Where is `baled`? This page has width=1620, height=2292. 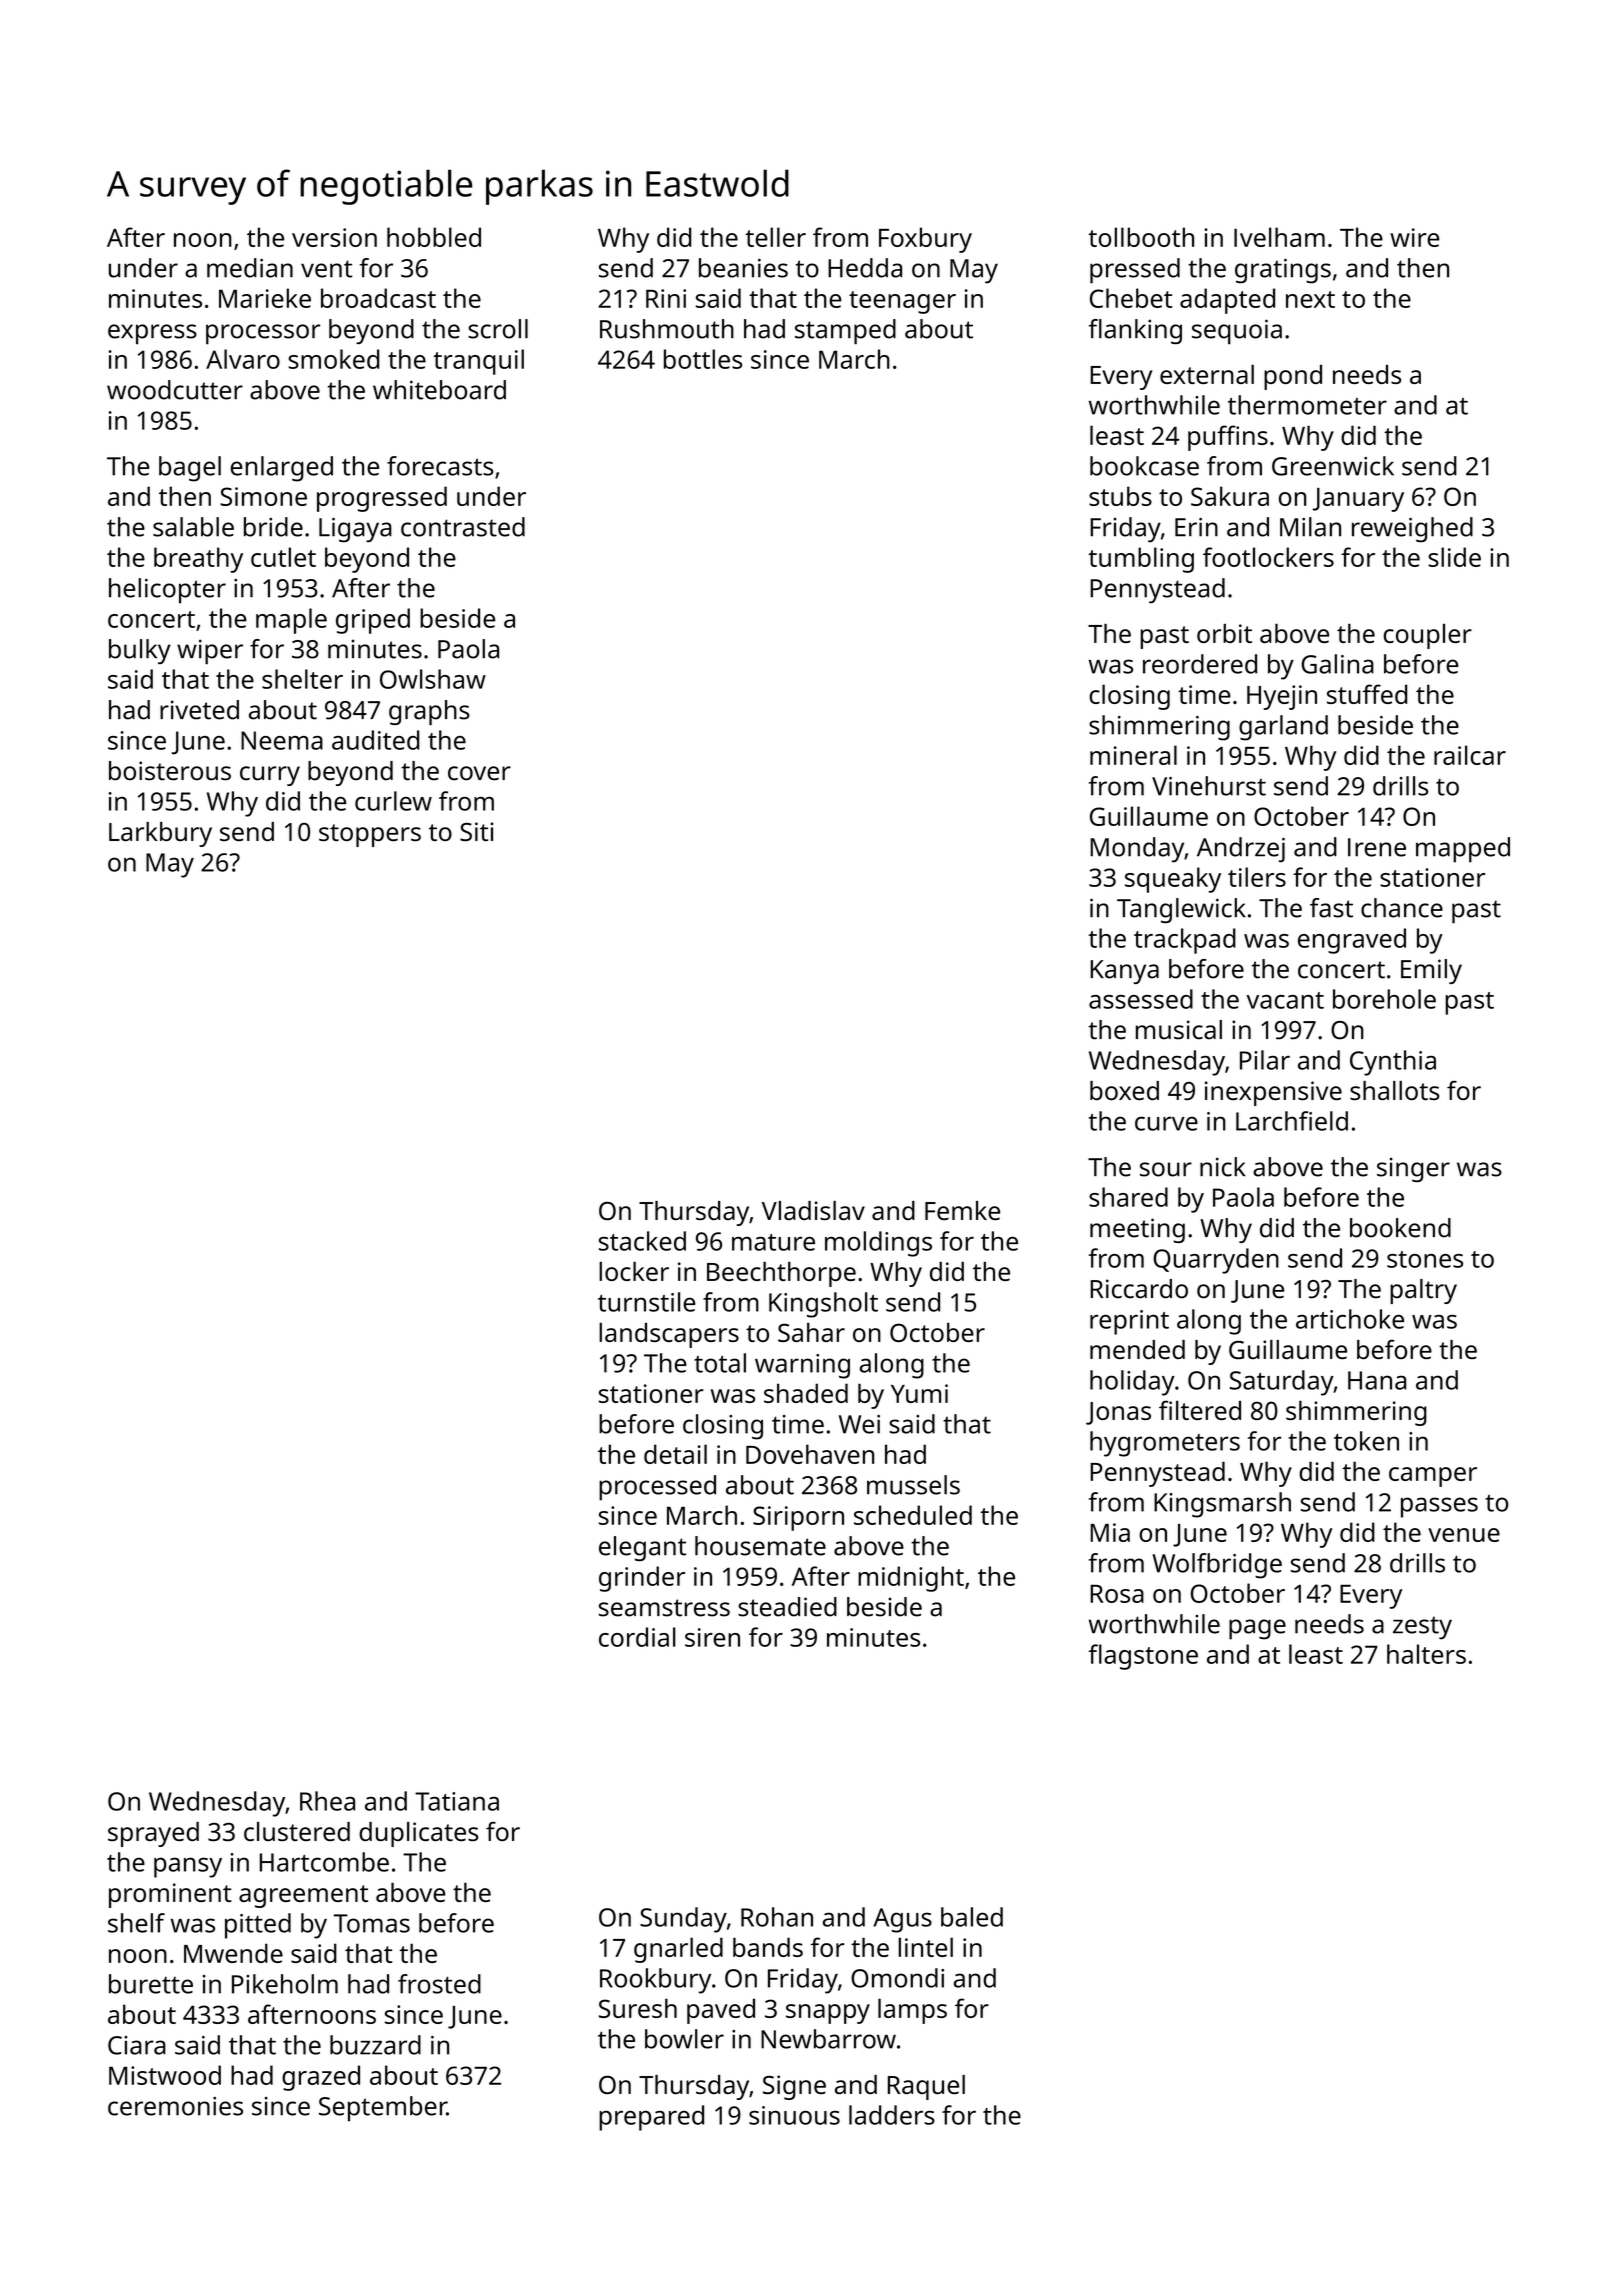
baled is located at coordinates (972, 1917).
